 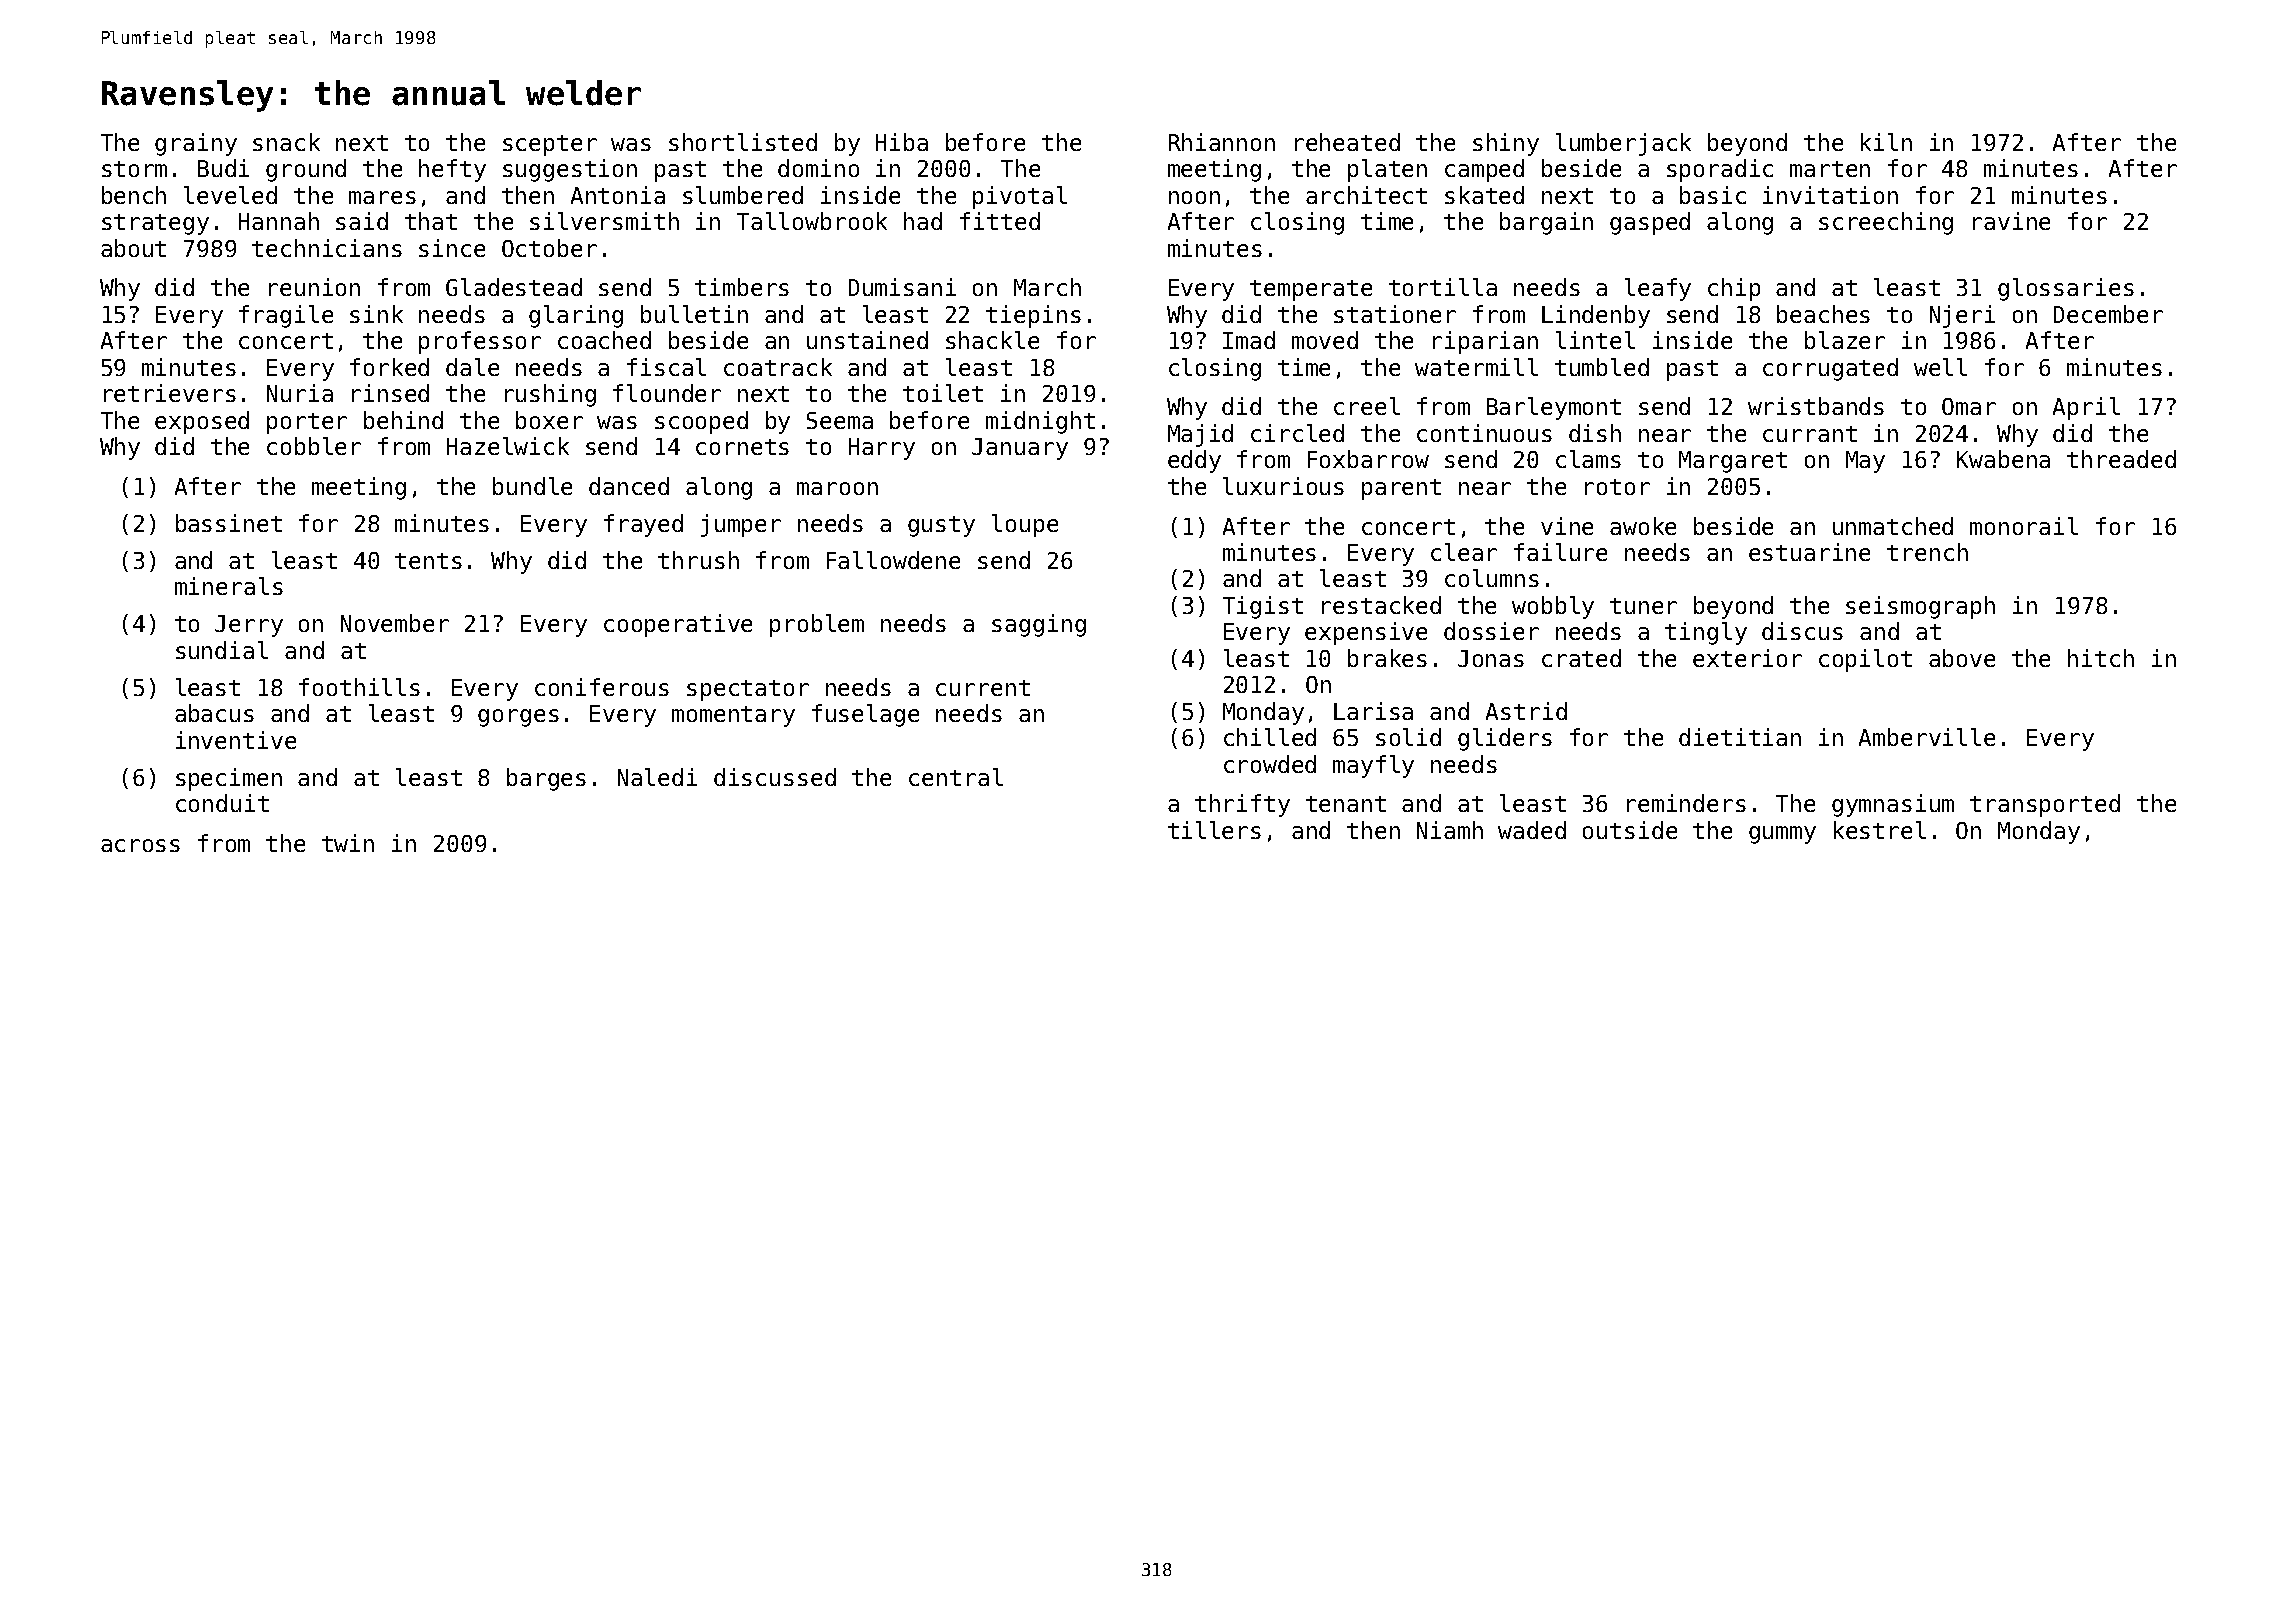 I want to click on tiepins, so click(x=1033, y=316).
